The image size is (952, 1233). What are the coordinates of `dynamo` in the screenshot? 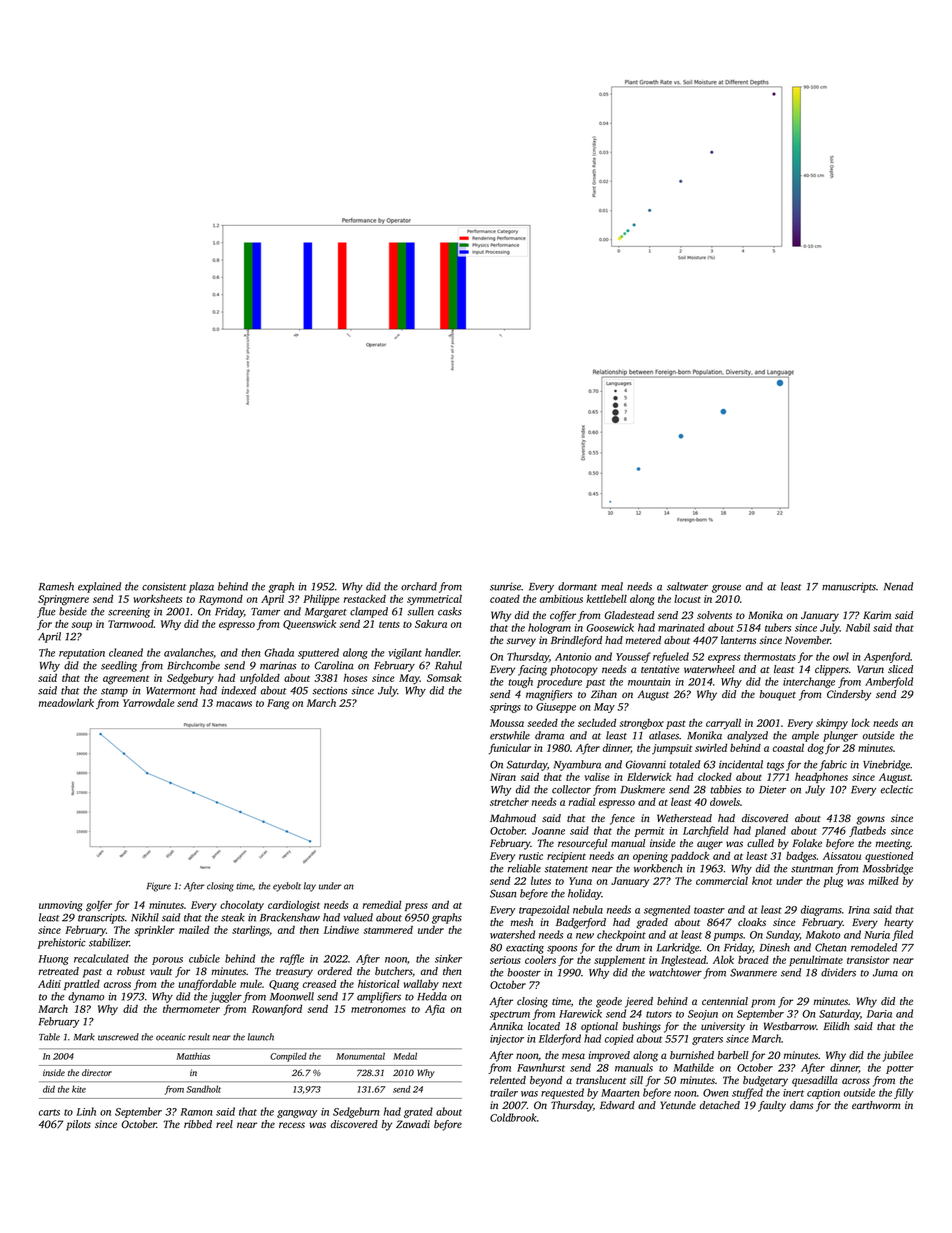 It's located at (86, 997).
